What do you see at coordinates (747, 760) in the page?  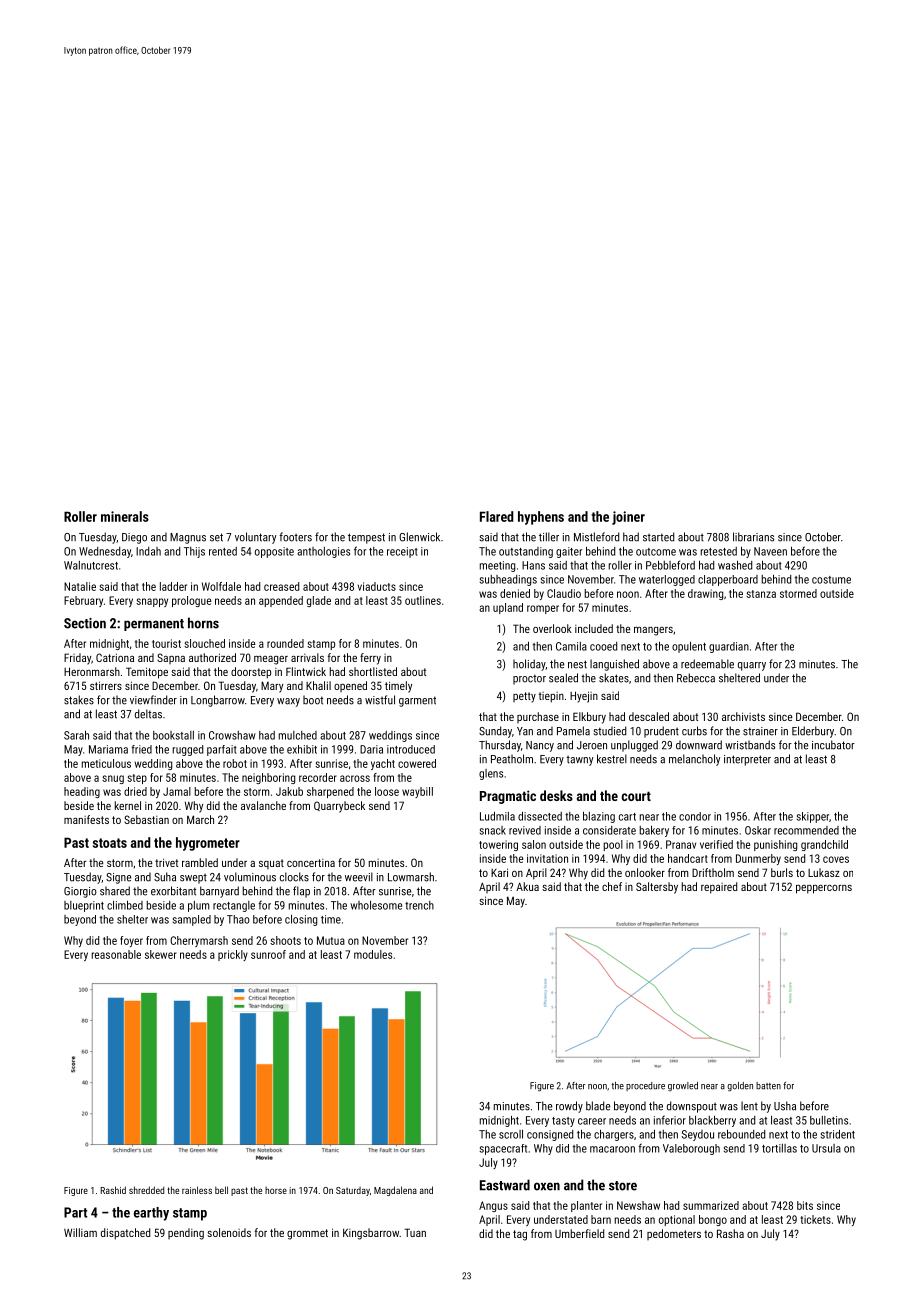 I see `interpreter` at bounding box center [747, 760].
